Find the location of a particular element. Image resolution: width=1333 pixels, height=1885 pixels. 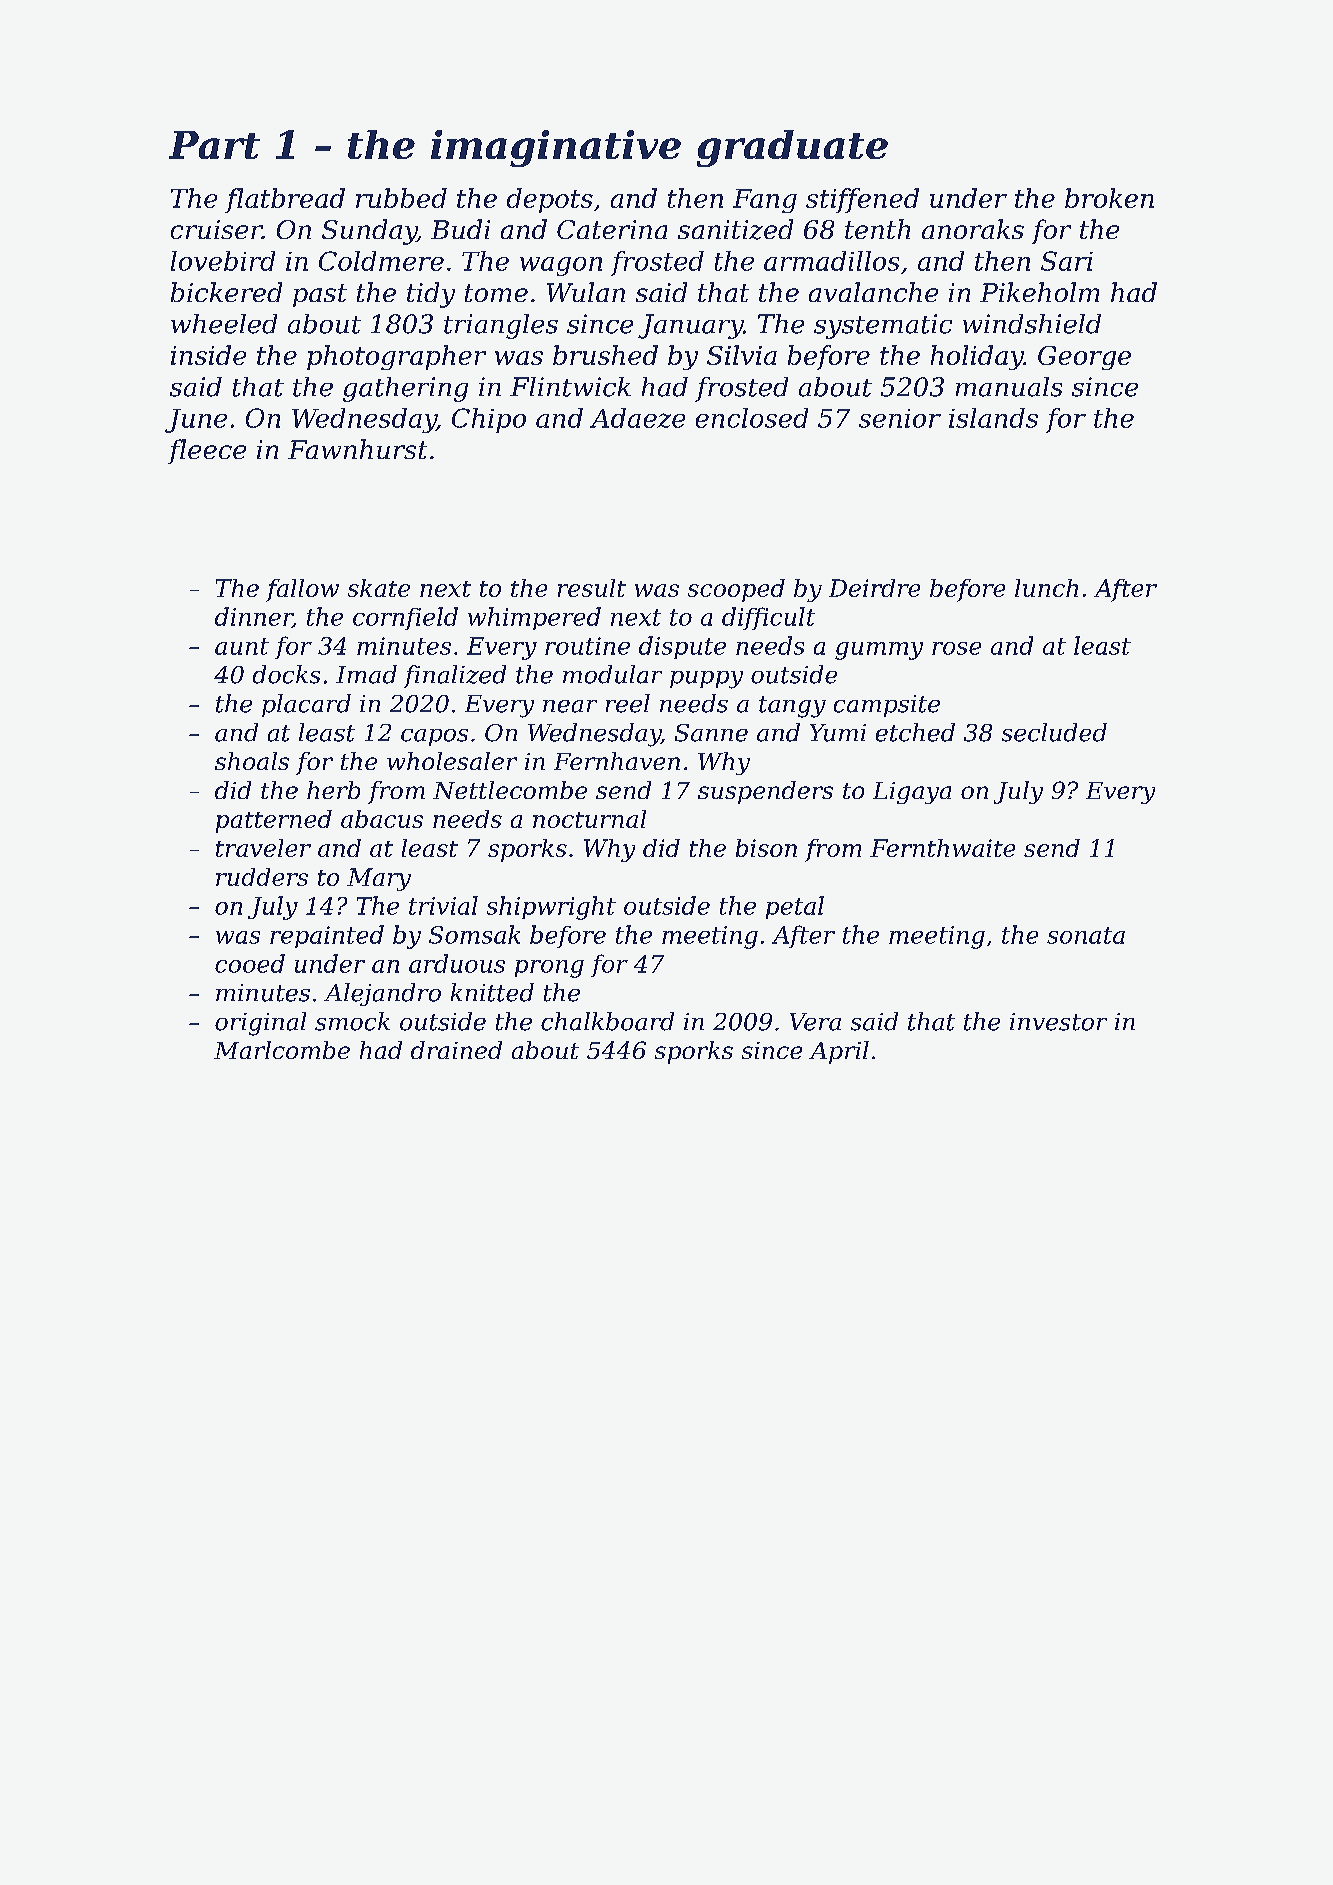

imaginative is located at coordinates (556, 148).
